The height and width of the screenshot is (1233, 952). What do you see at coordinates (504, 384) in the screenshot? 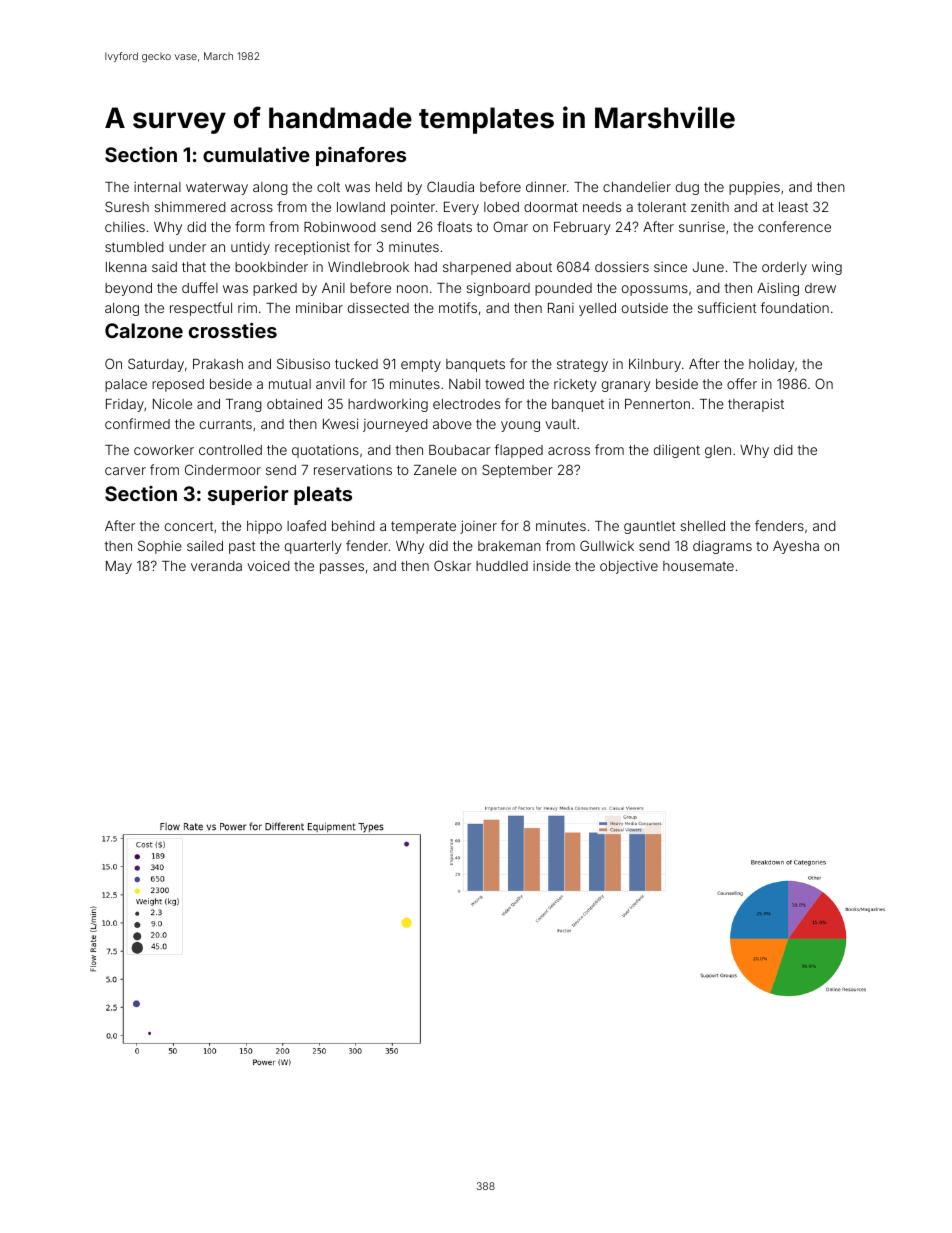
I see `towed` at bounding box center [504, 384].
